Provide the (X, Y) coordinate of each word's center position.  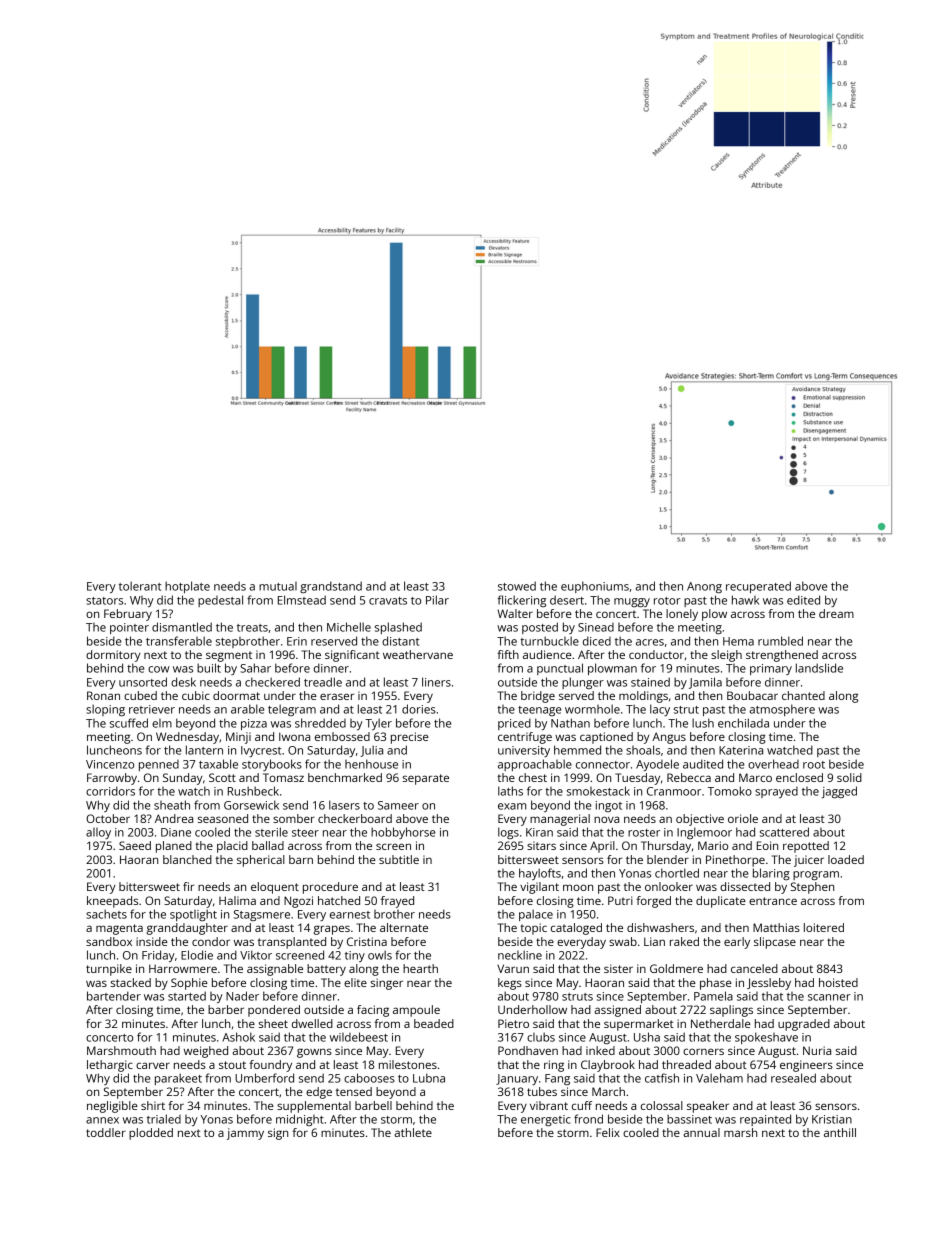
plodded (151, 1134)
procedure (330, 888)
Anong (704, 587)
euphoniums (595, 587)
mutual (278, 586)
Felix (608, 1132)
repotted (806, 847)
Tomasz (283, 777)
